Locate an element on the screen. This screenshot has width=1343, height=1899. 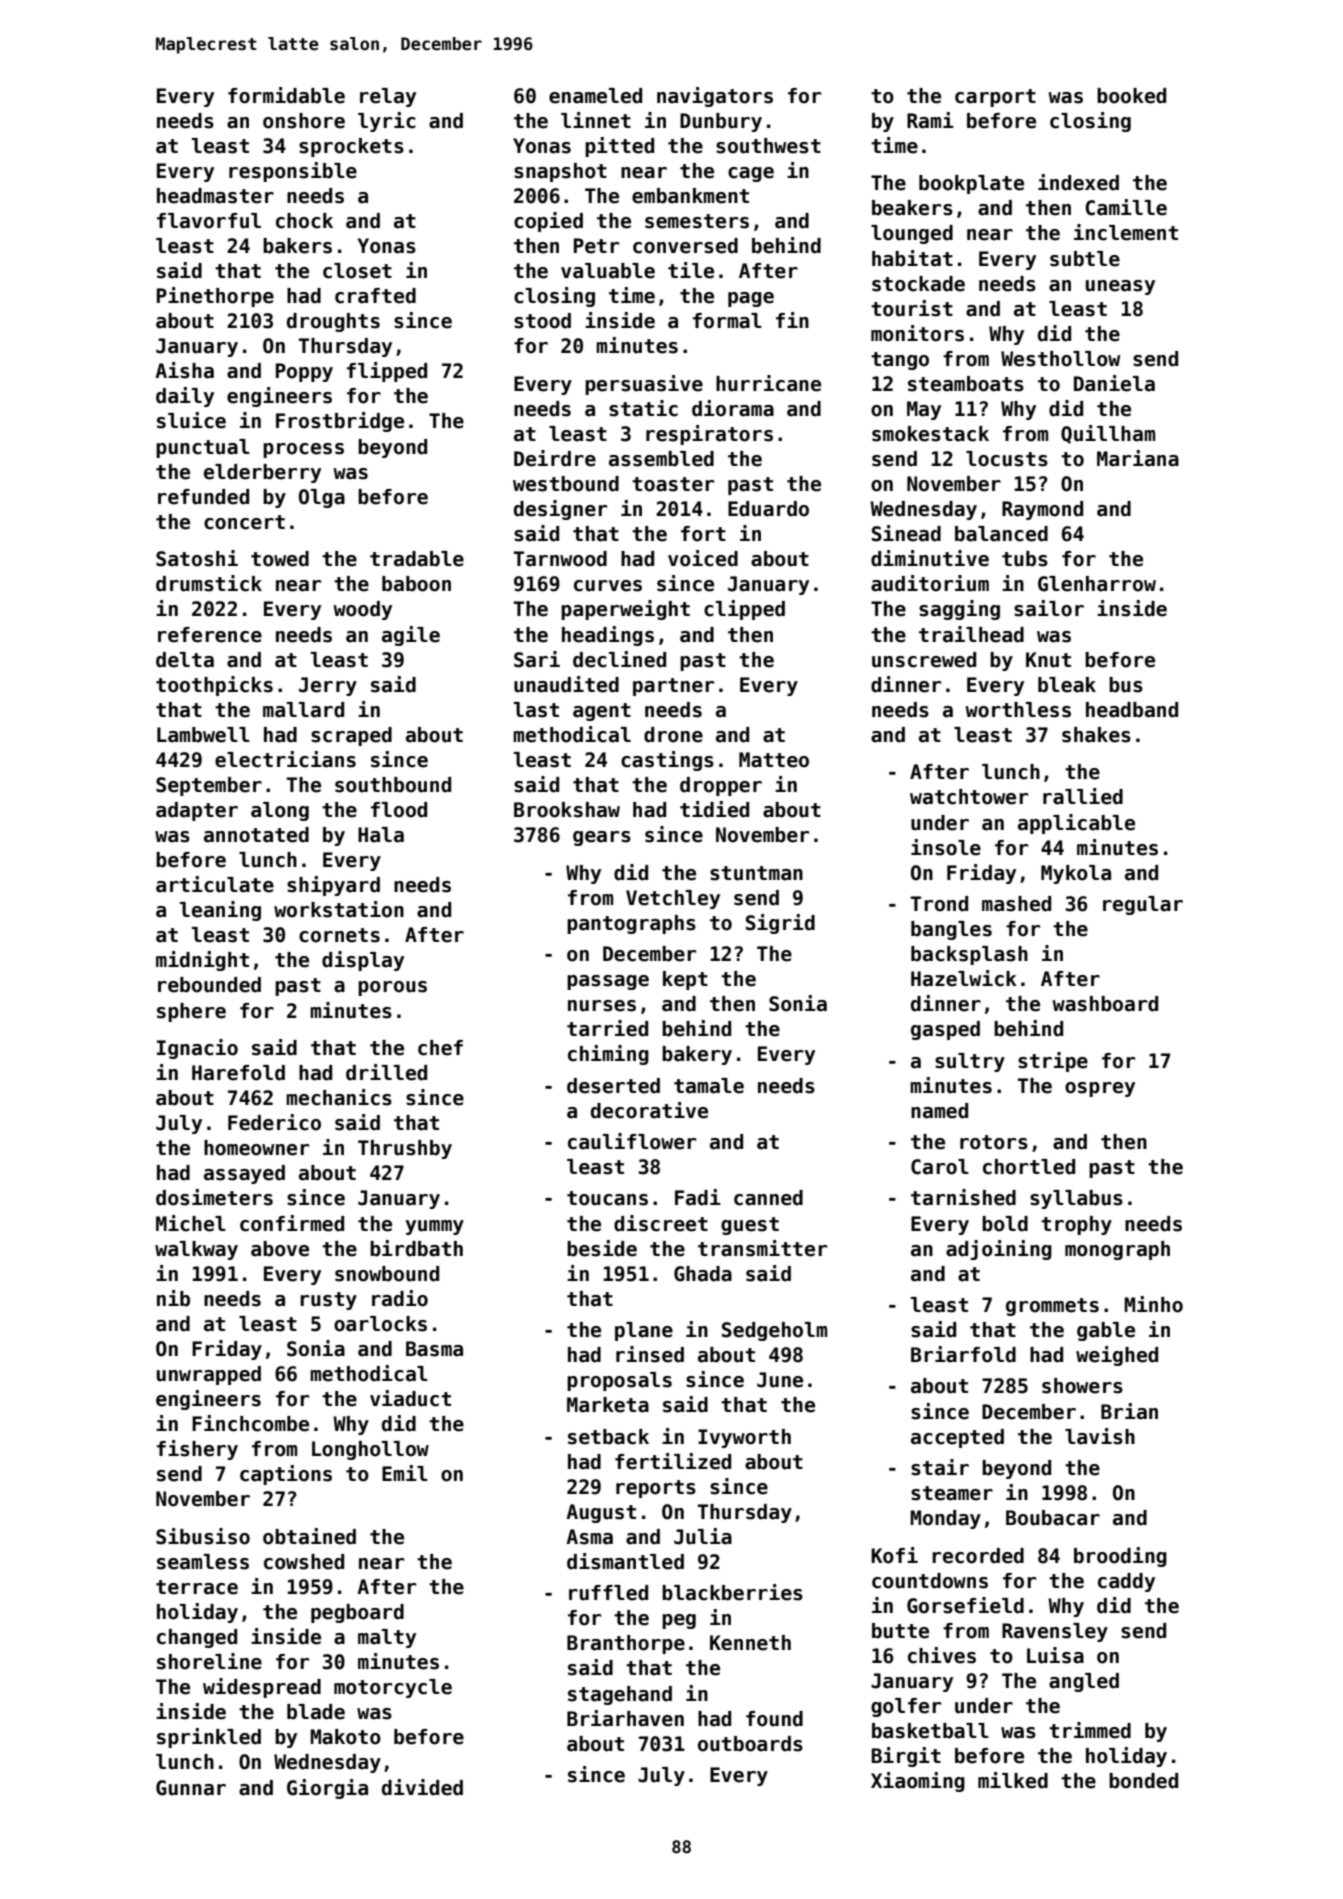
headband is located at coordinates (1132, 710).
